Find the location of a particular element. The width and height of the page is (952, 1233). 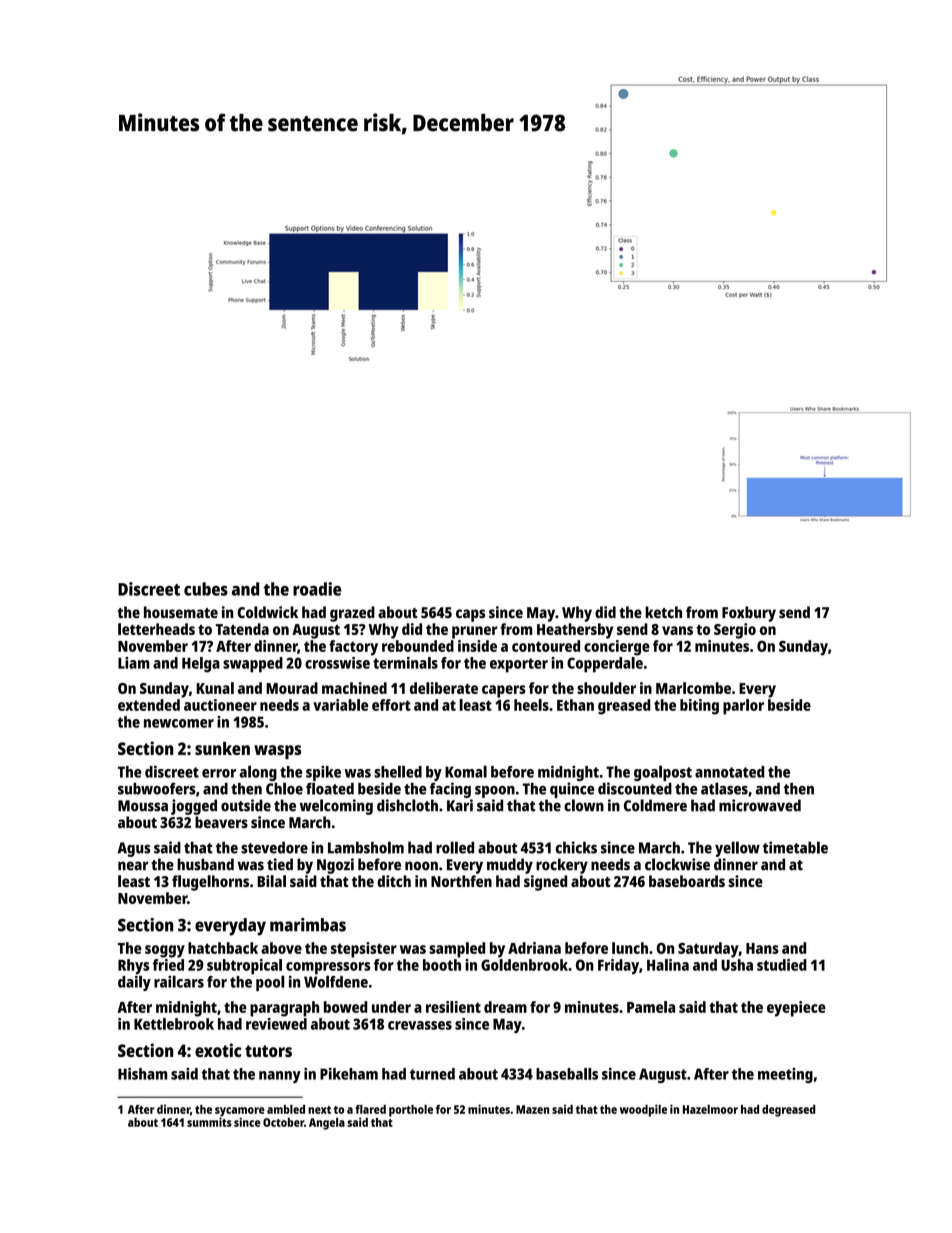

biting is located at coordinates (699, 707).
